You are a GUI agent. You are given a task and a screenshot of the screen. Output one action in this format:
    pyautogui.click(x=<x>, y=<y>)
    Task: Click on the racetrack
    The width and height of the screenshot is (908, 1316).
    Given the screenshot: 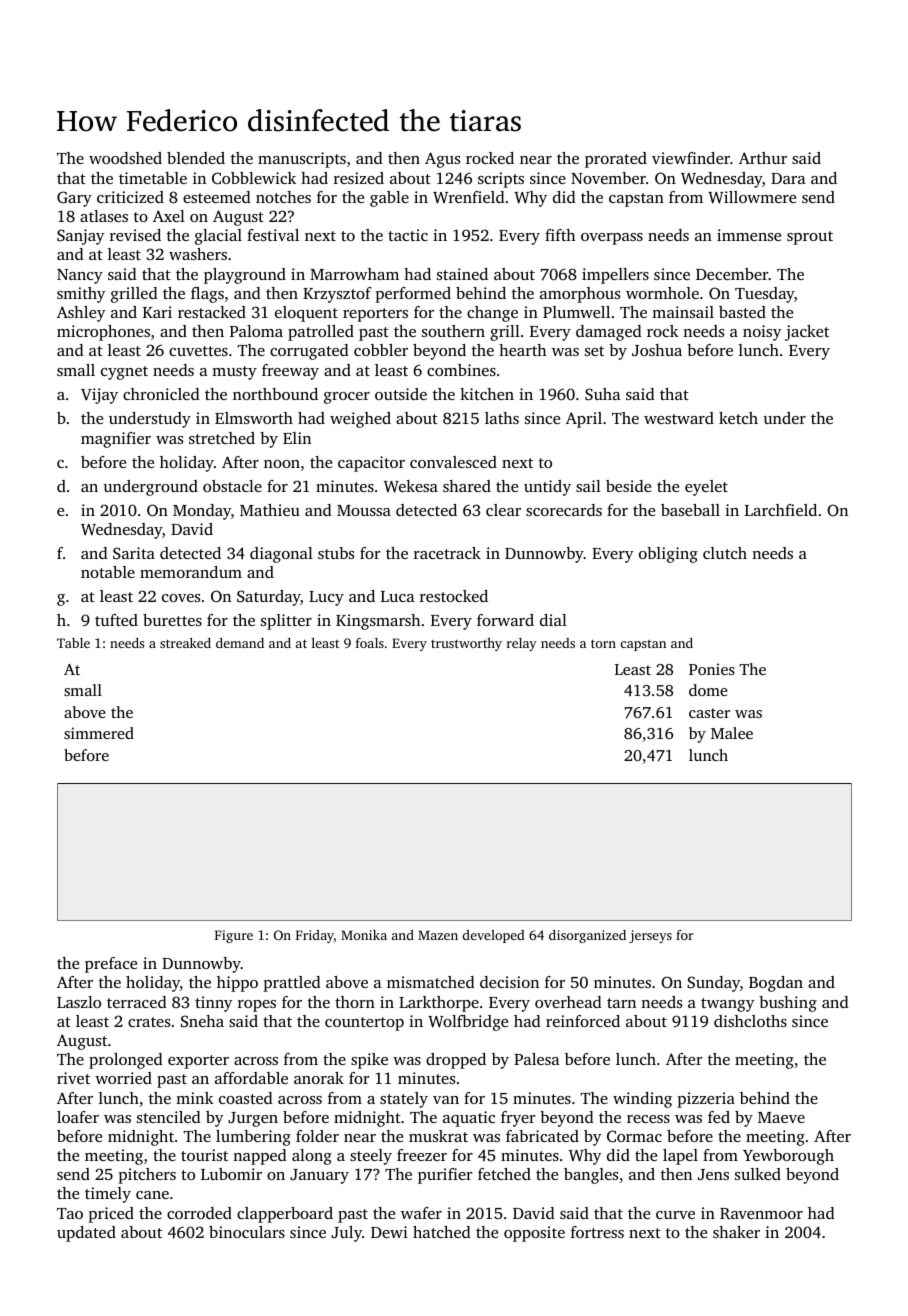 What is the action you would take?
    pyautogui.click(x=447, y=553)
